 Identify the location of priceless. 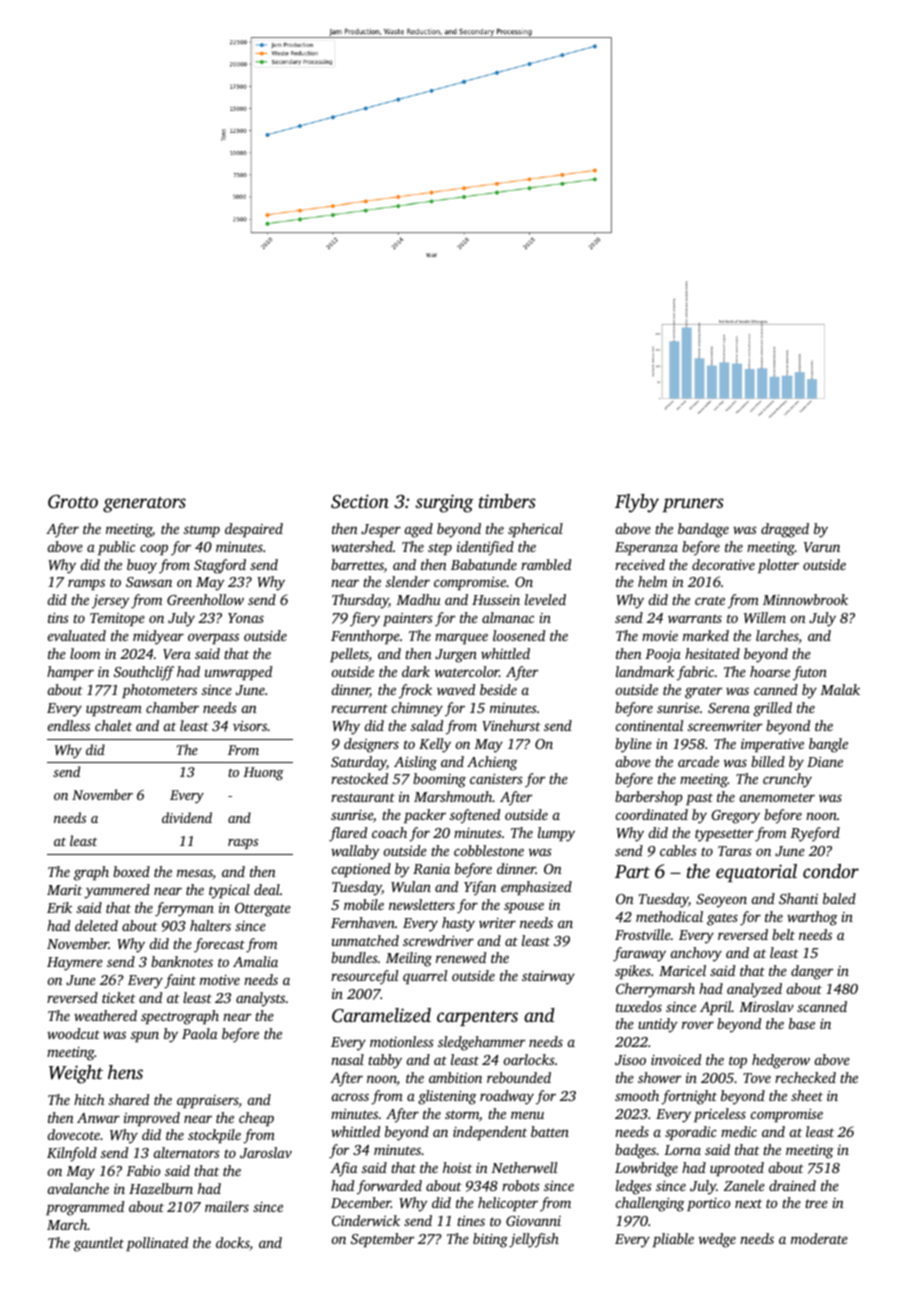
(720, 1115).
